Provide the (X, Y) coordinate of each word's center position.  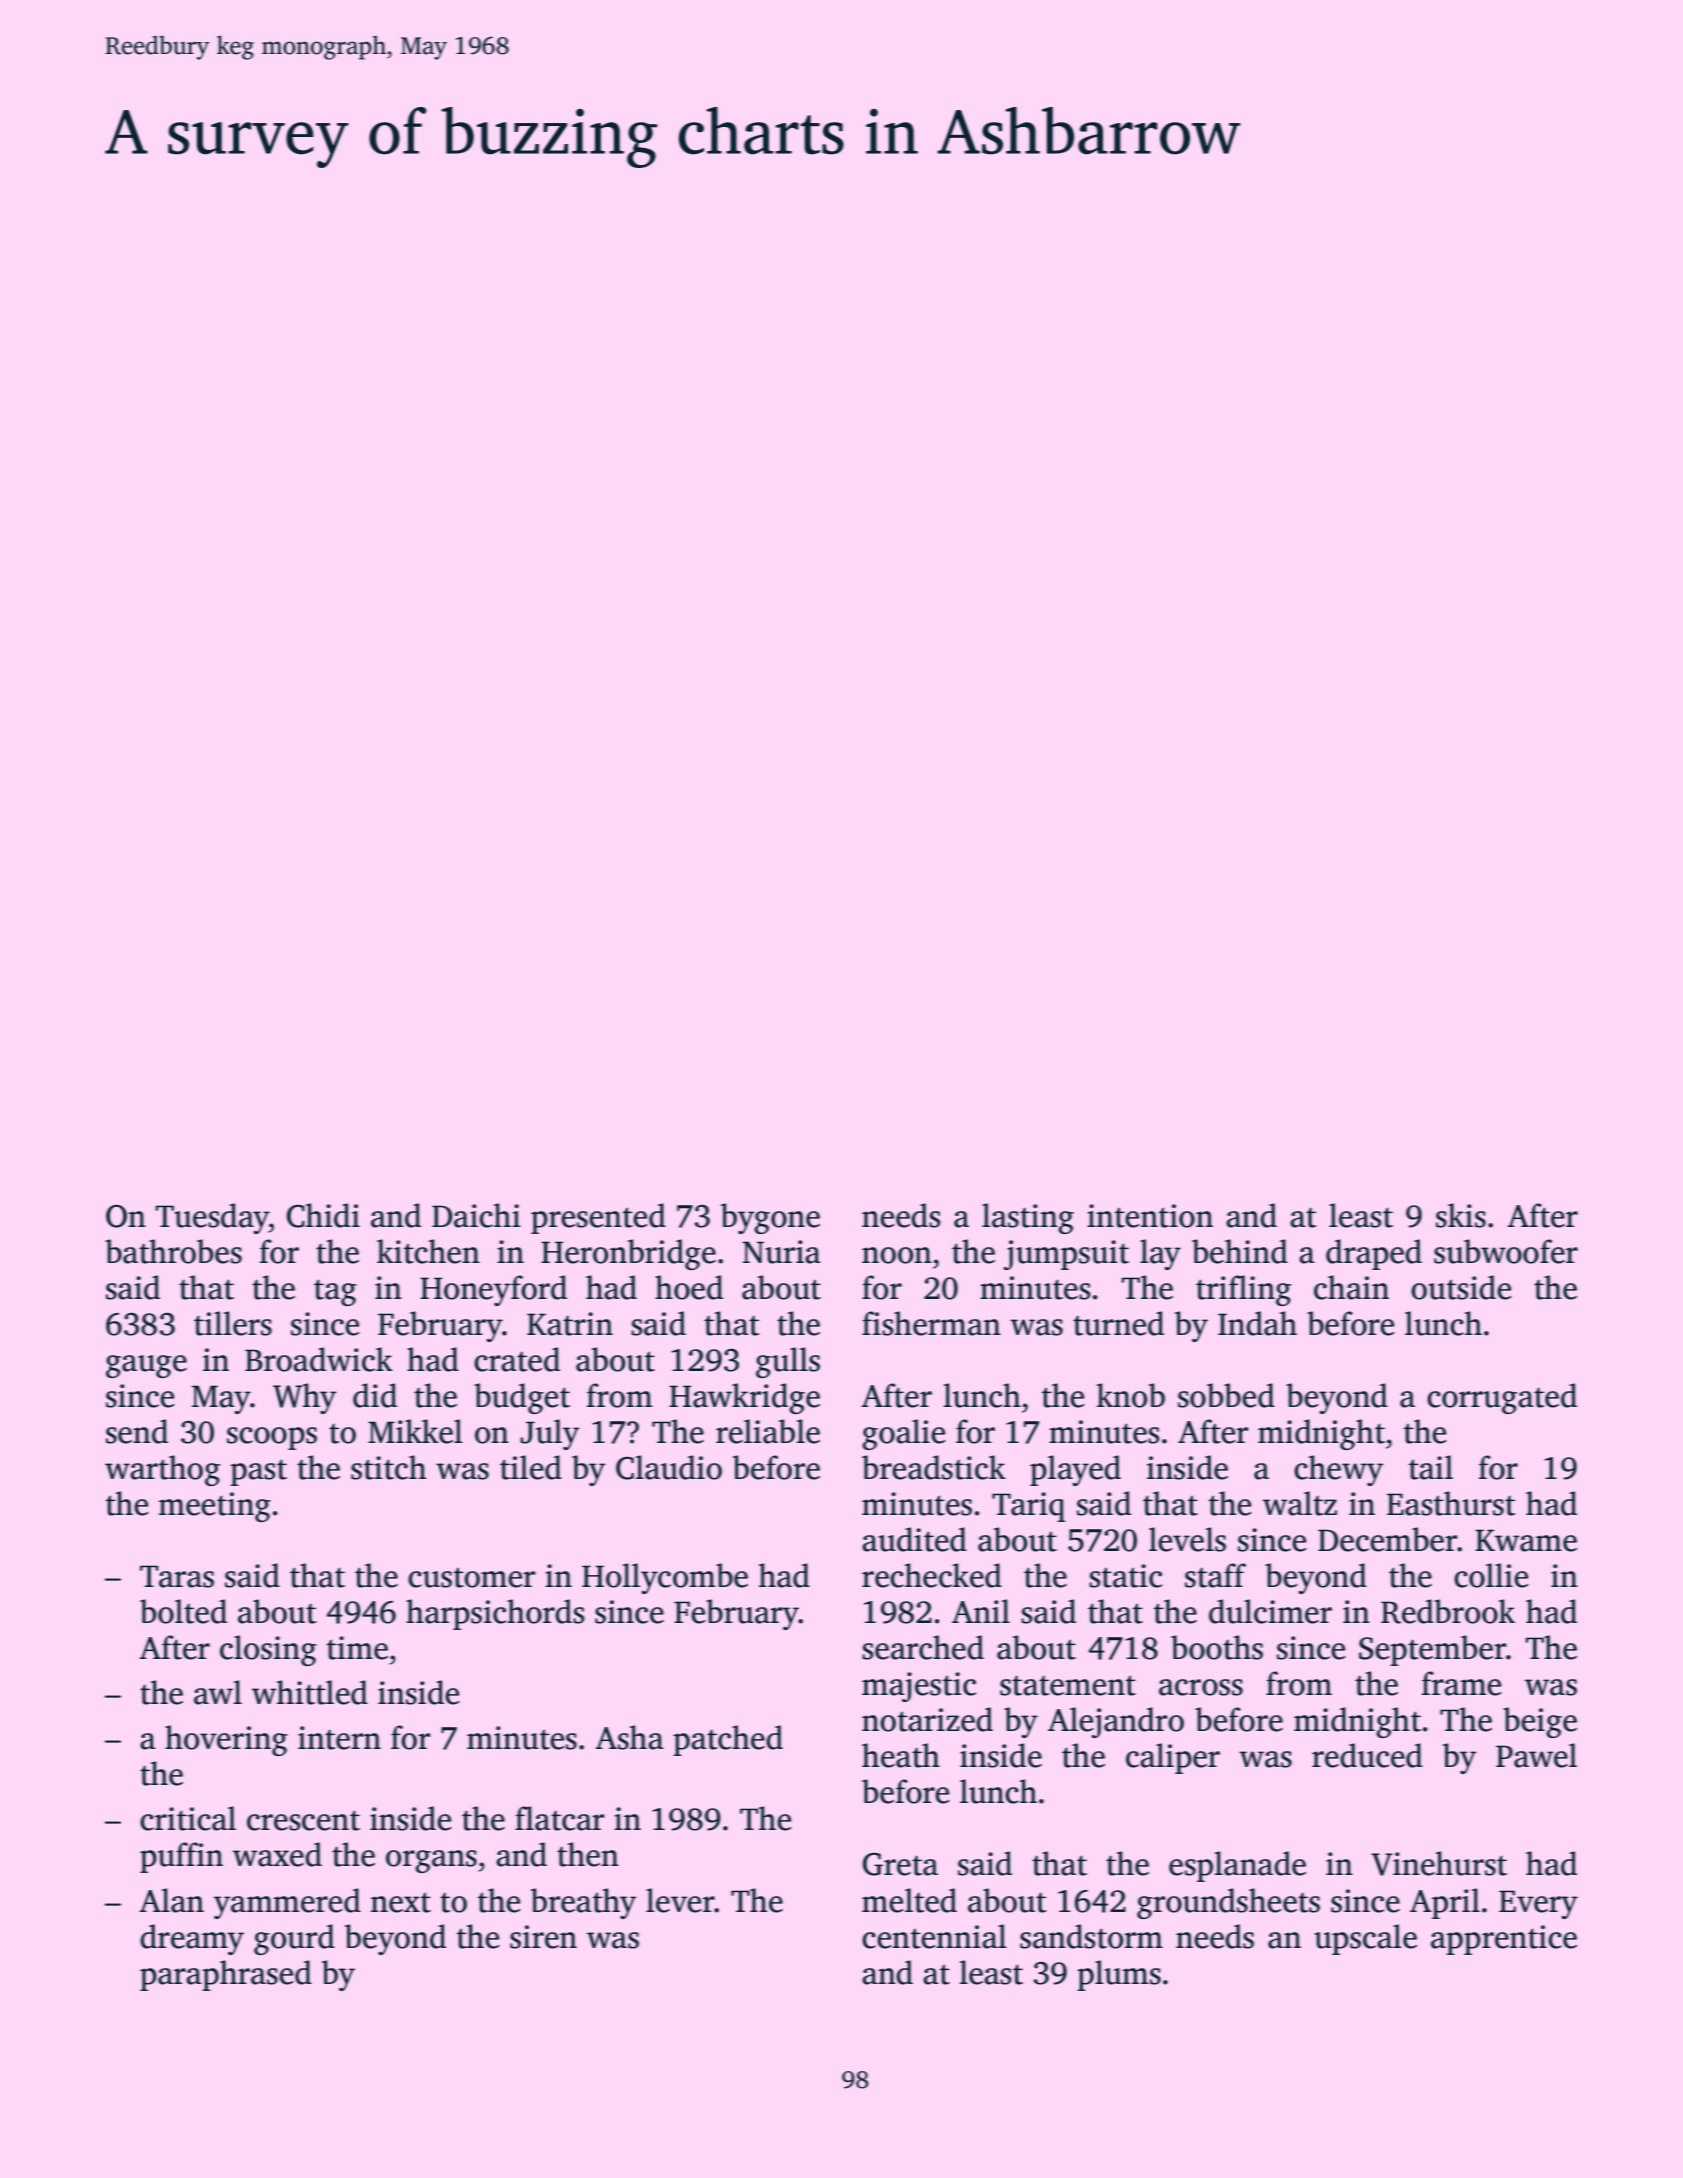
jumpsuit (1066, 1255)
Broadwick (319, 1359)
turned (1118, 1323)
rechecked (932, 1575)
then (588, 1854)
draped (1374, 1254)
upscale (1365, 1939)
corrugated (1502, 1398)
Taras (177, 1576)
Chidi (323, 1215)
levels (1187, 1539)
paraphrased (226, 1975)
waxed (277, 1854)
